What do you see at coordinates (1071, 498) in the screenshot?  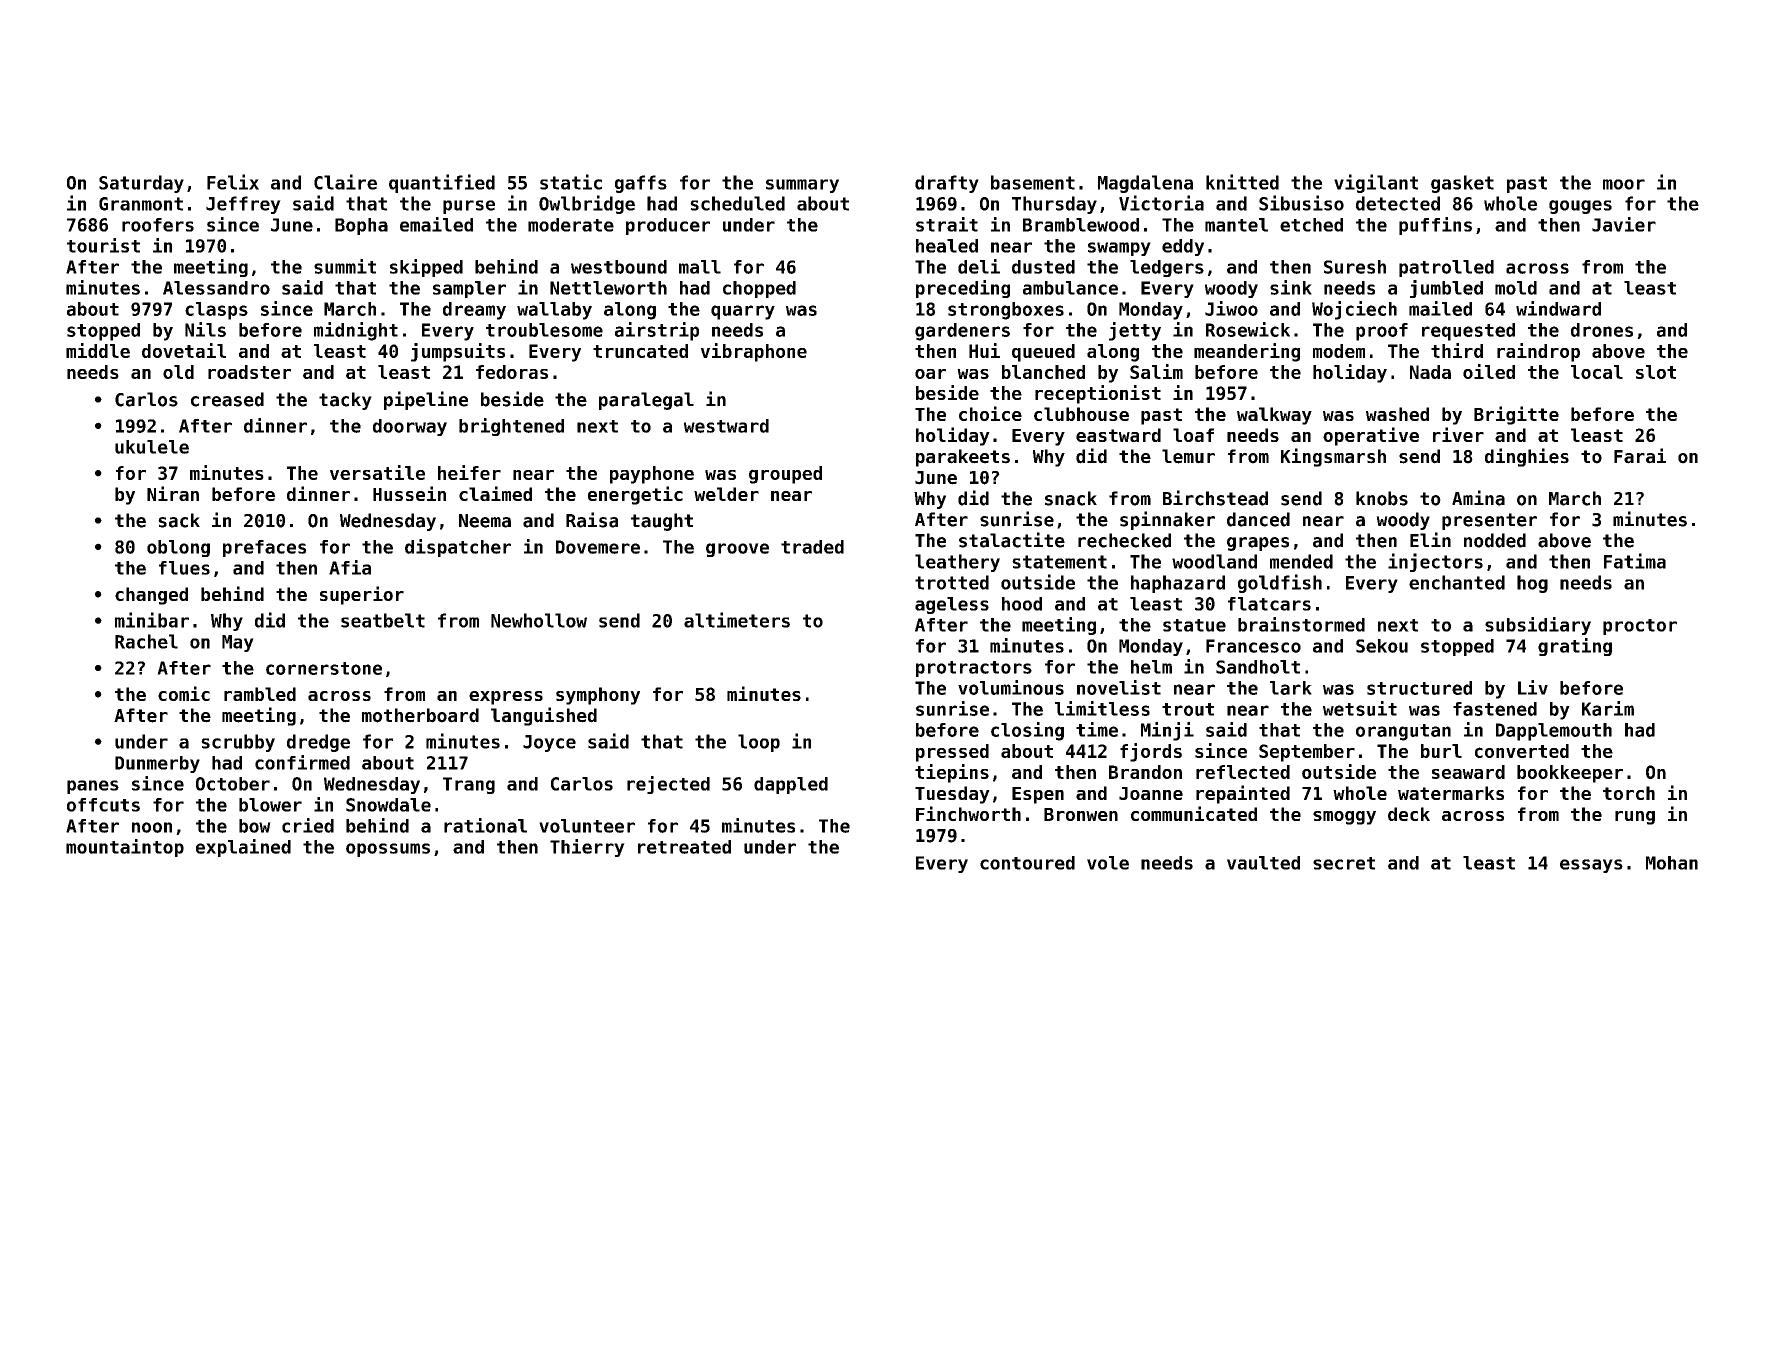 I see `snack` at bounding box center [1071, 498].
